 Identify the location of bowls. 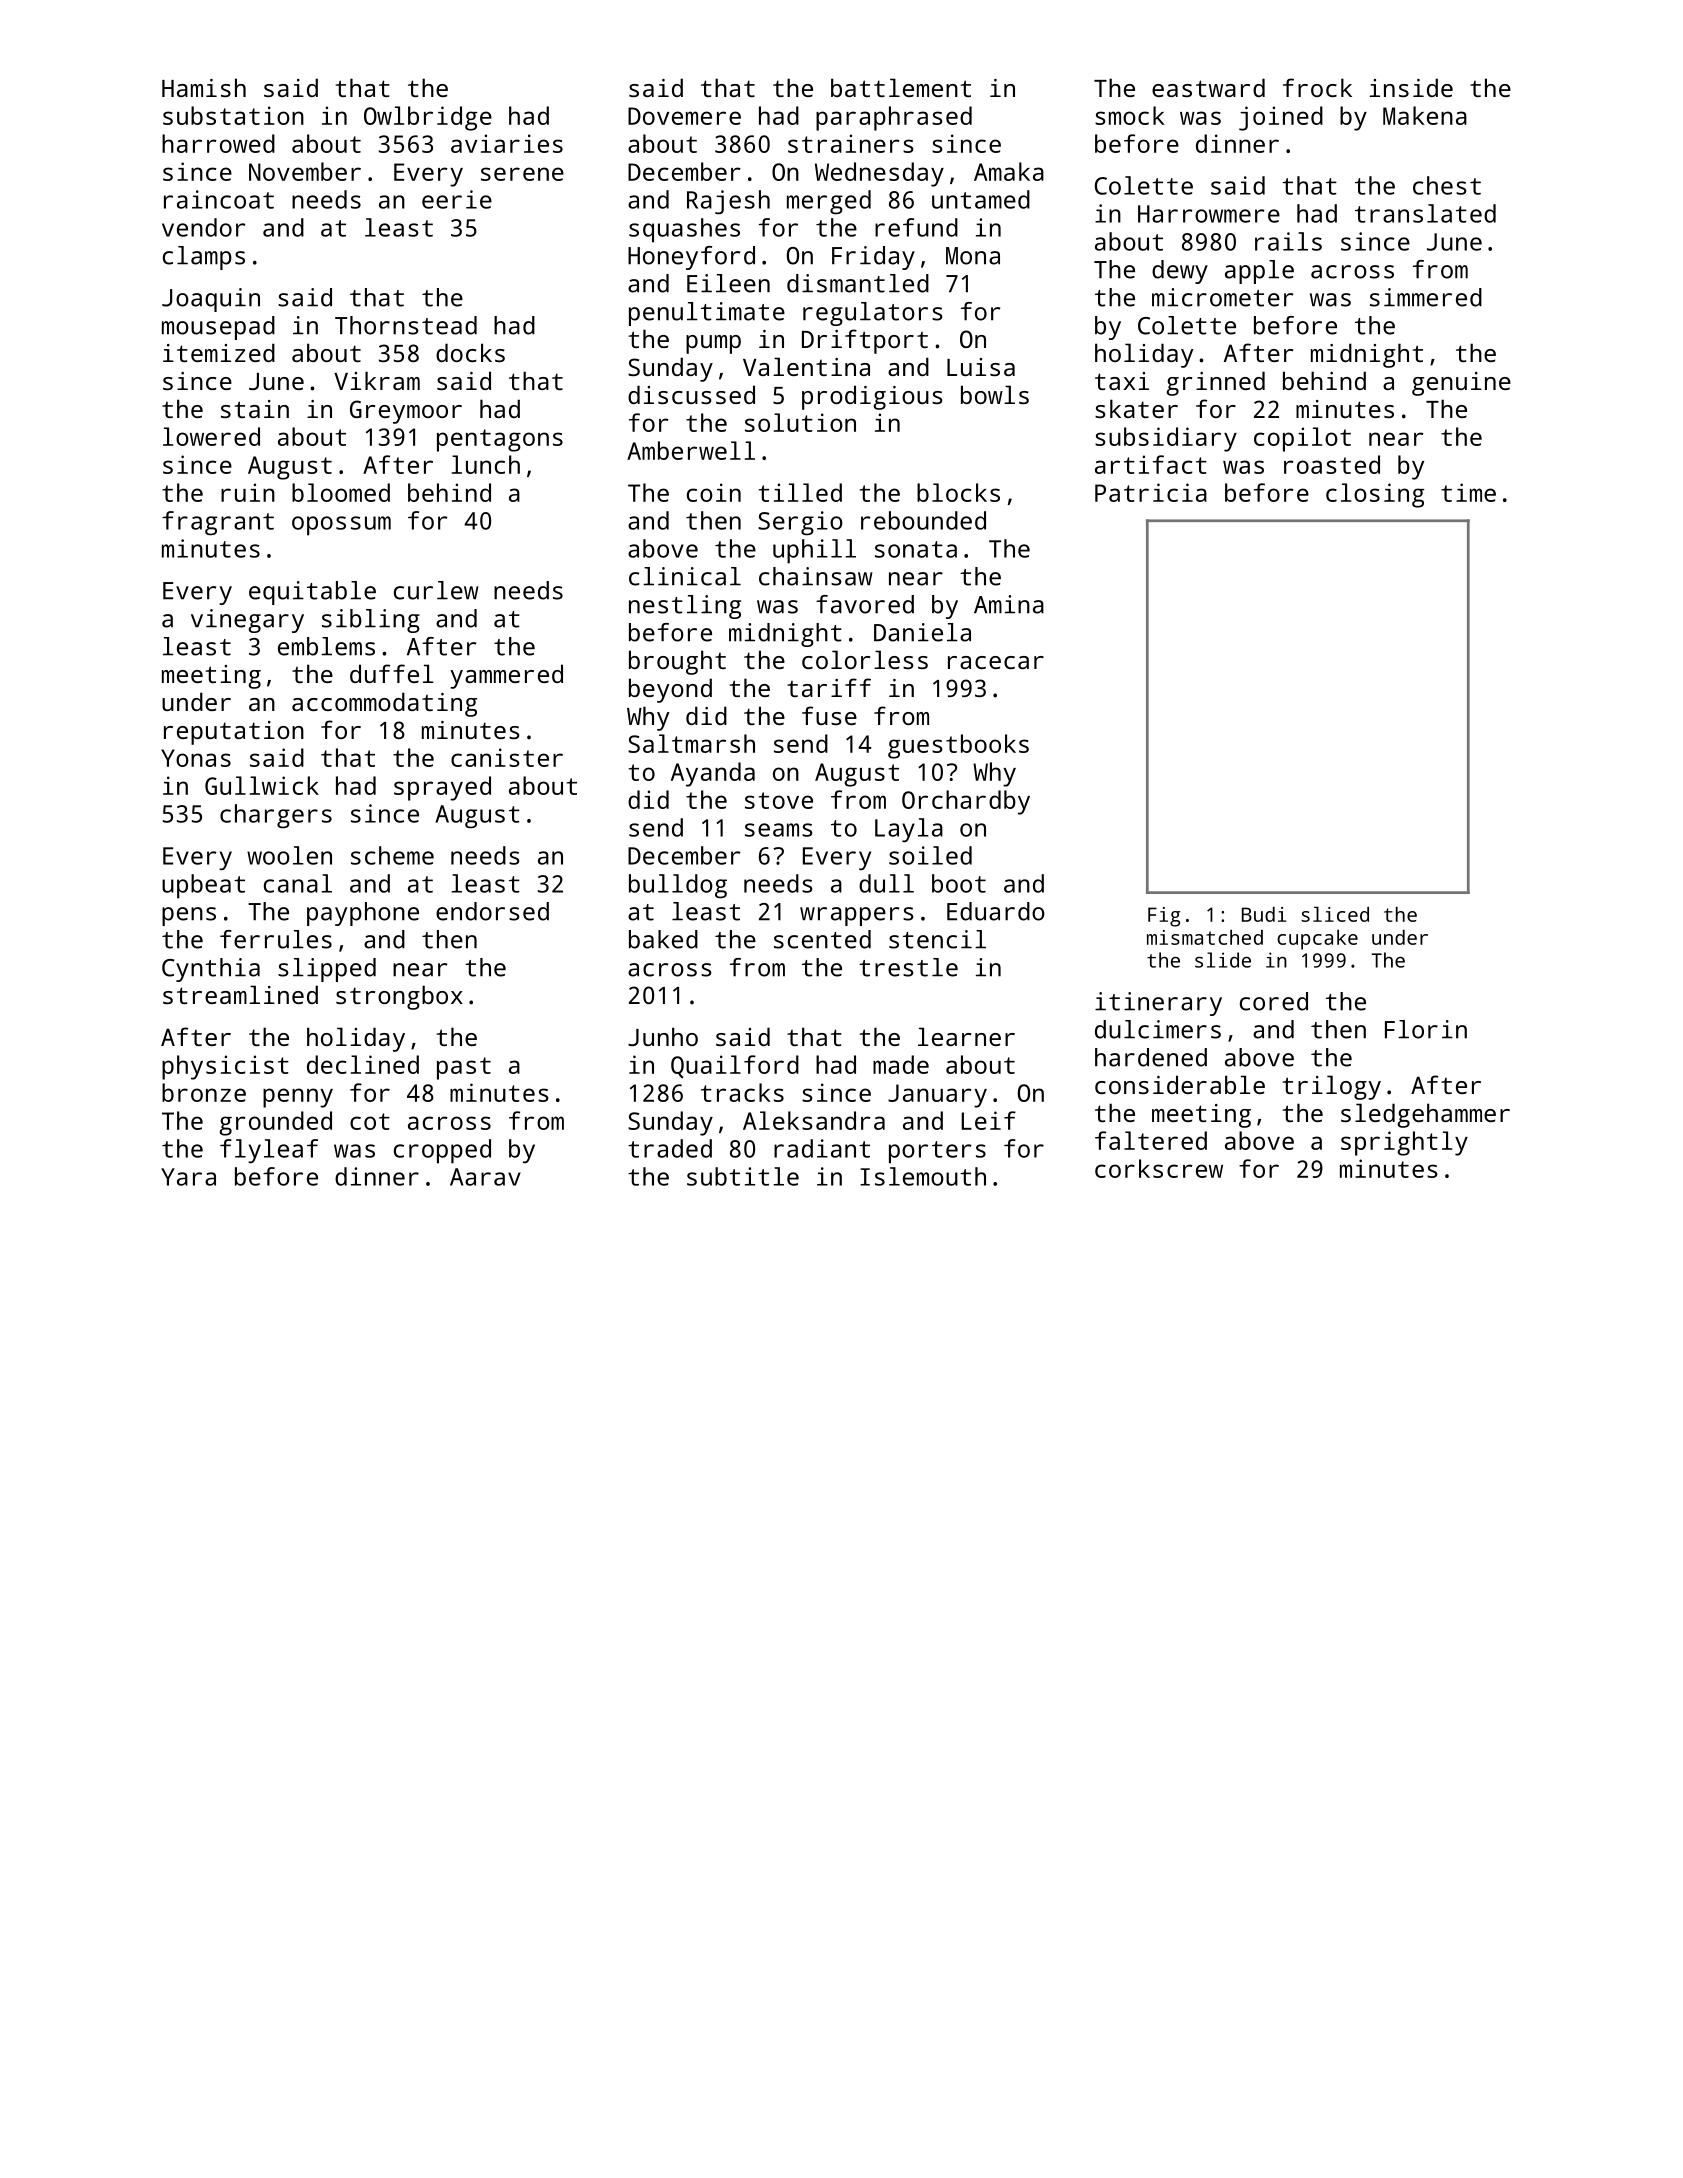
(995, 394).
